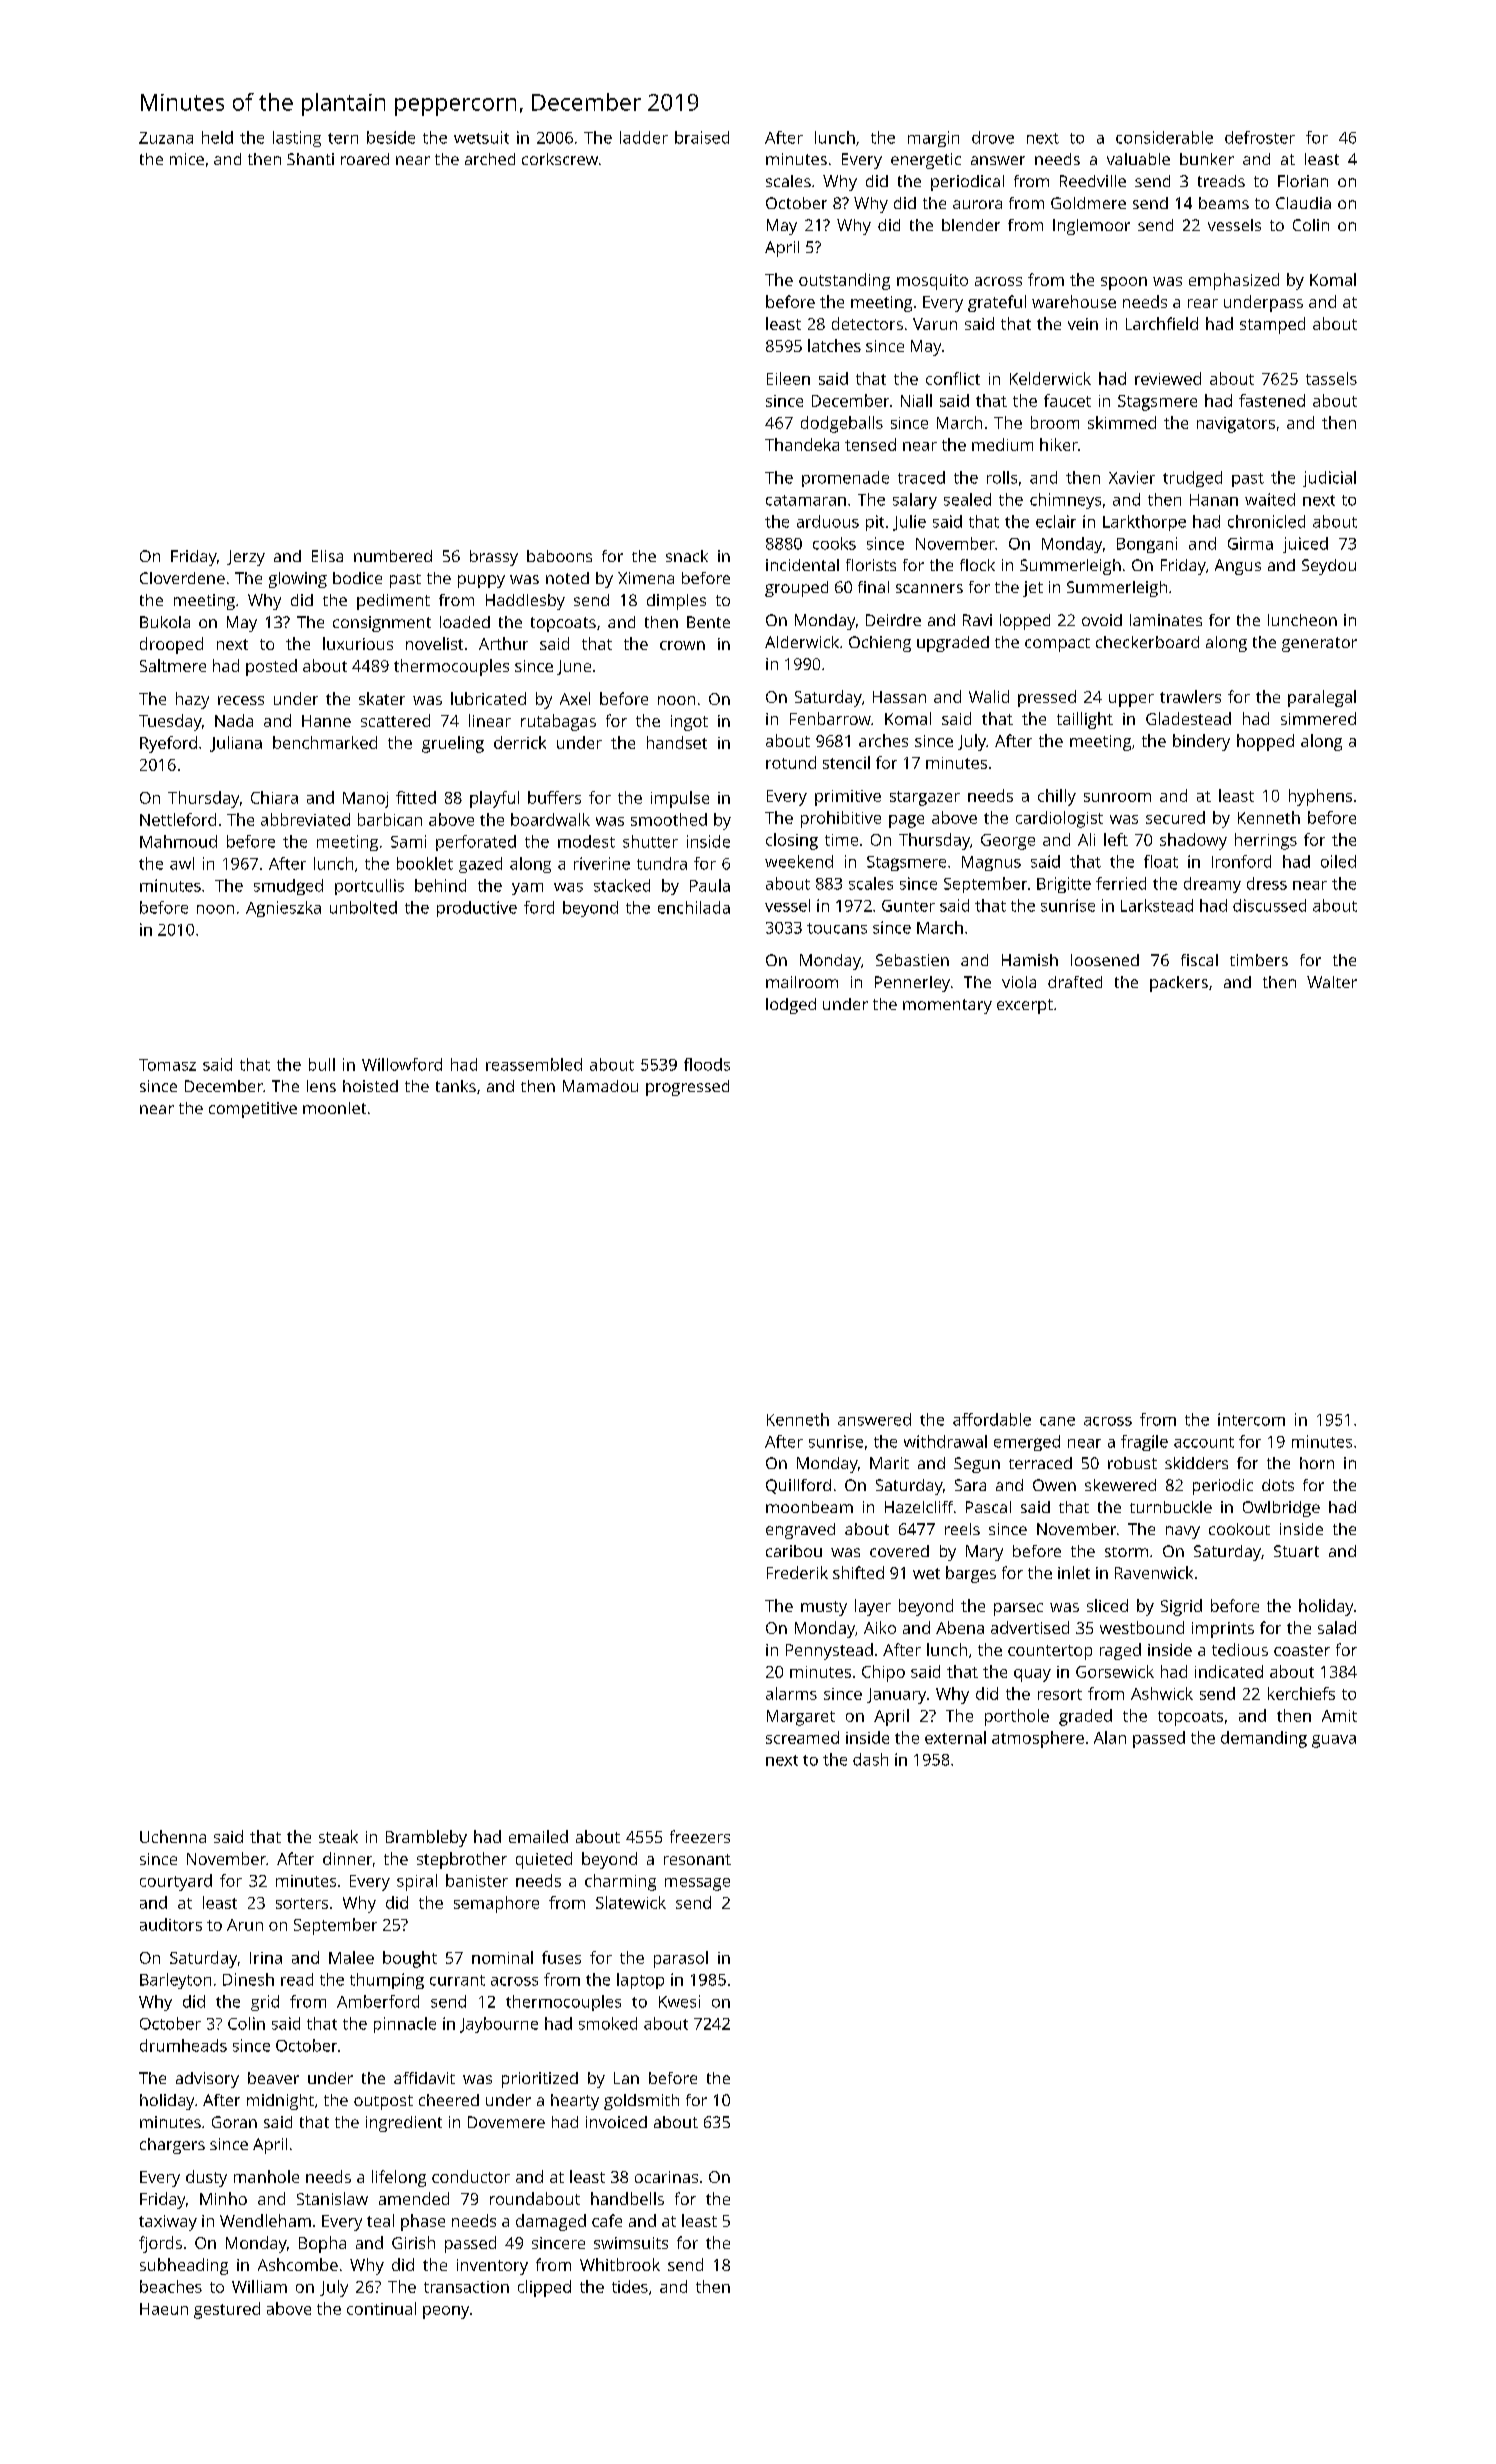  I want to click on Mamadou, so click(600, 1086).
